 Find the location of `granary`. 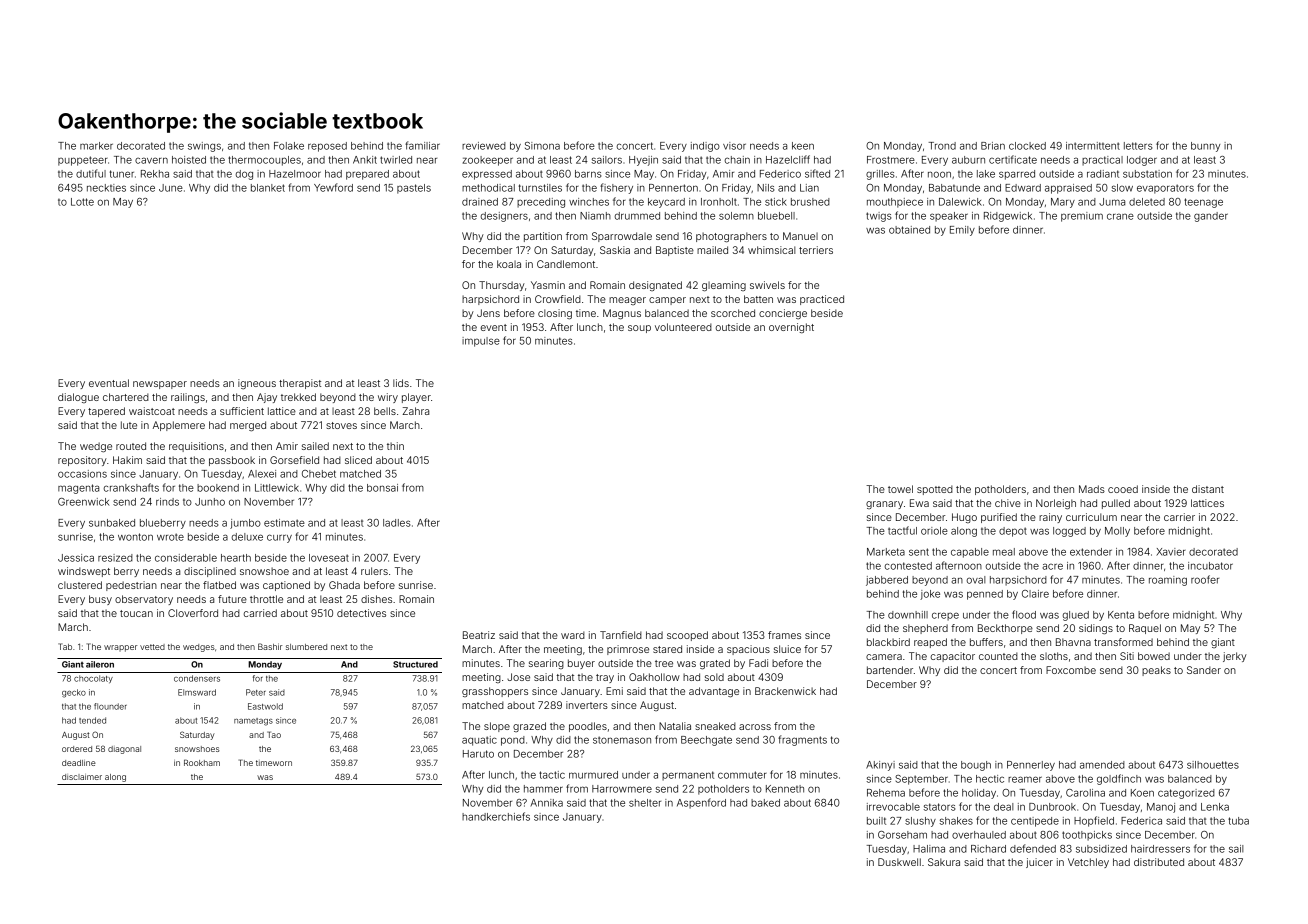

granary is located at coordinates (884, 505).
